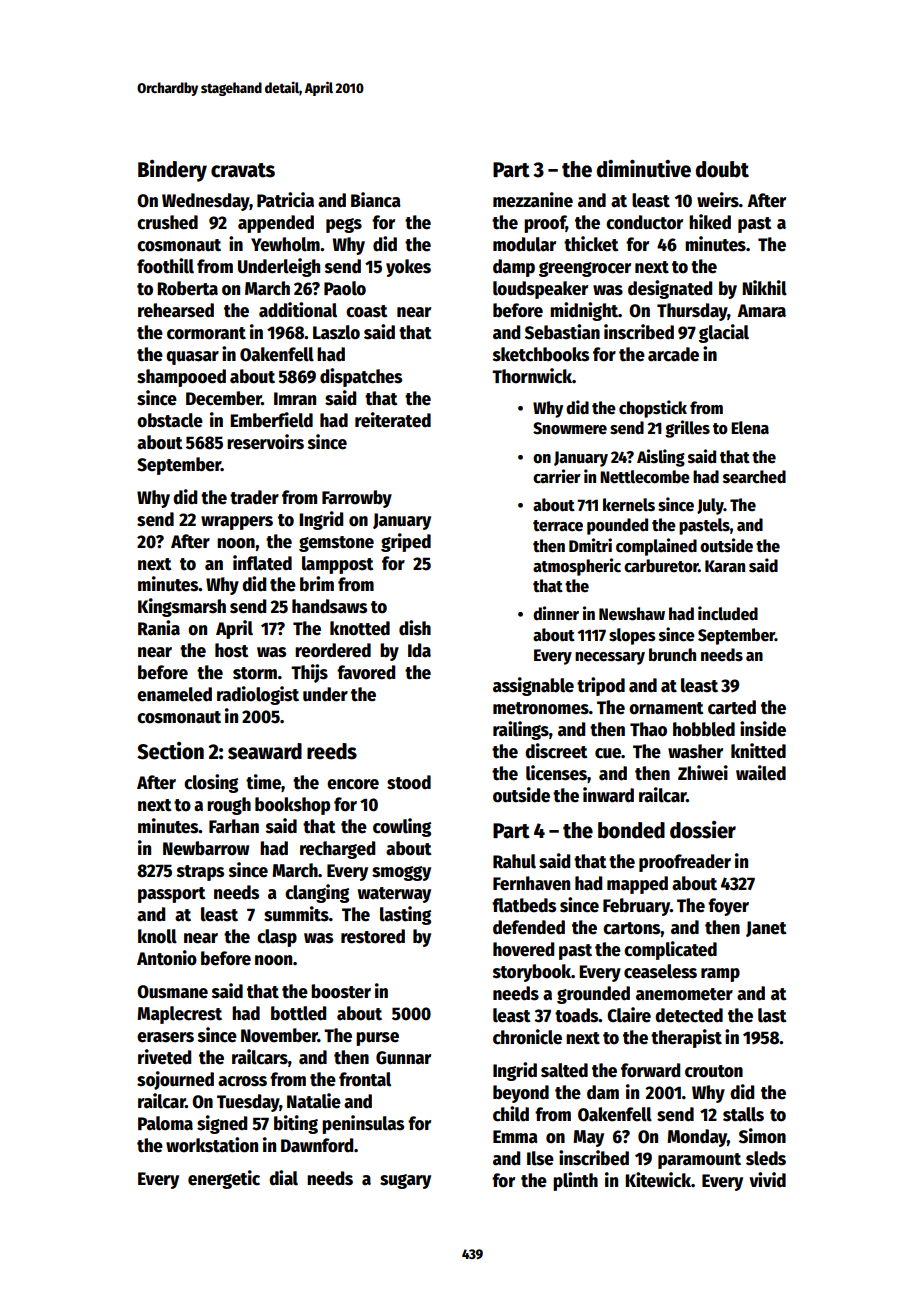 The image size is (924, 1311). I want to click on radiologist, so click(258, 695).
